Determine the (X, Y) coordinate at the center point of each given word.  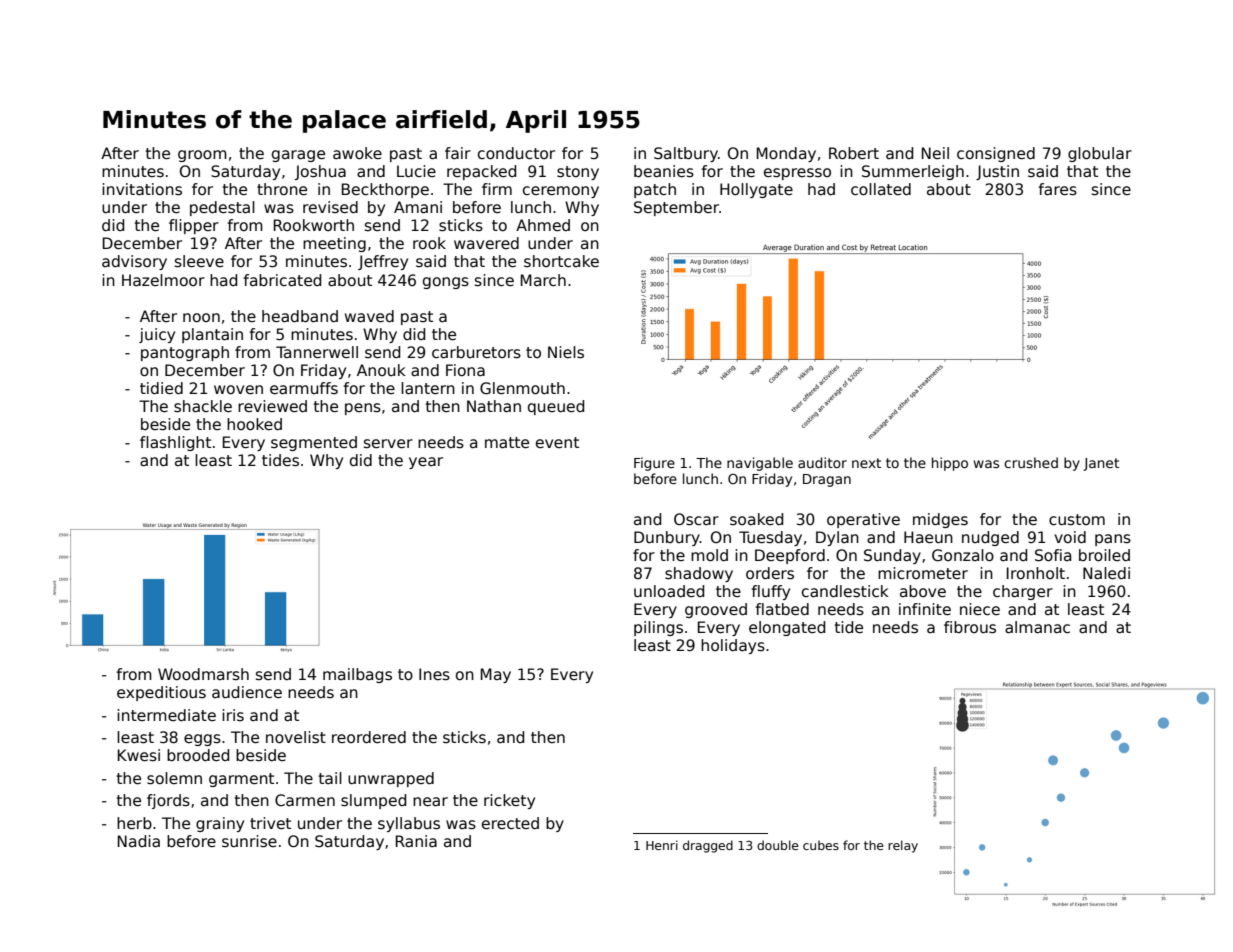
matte (507, 443)
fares (1057, 189)
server (388, 443)
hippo (950, 464)
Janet (1101, 464)
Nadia (139, 841)
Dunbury (667, 538)
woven (238, 389)
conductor (516, 153)
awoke (357, 153)
